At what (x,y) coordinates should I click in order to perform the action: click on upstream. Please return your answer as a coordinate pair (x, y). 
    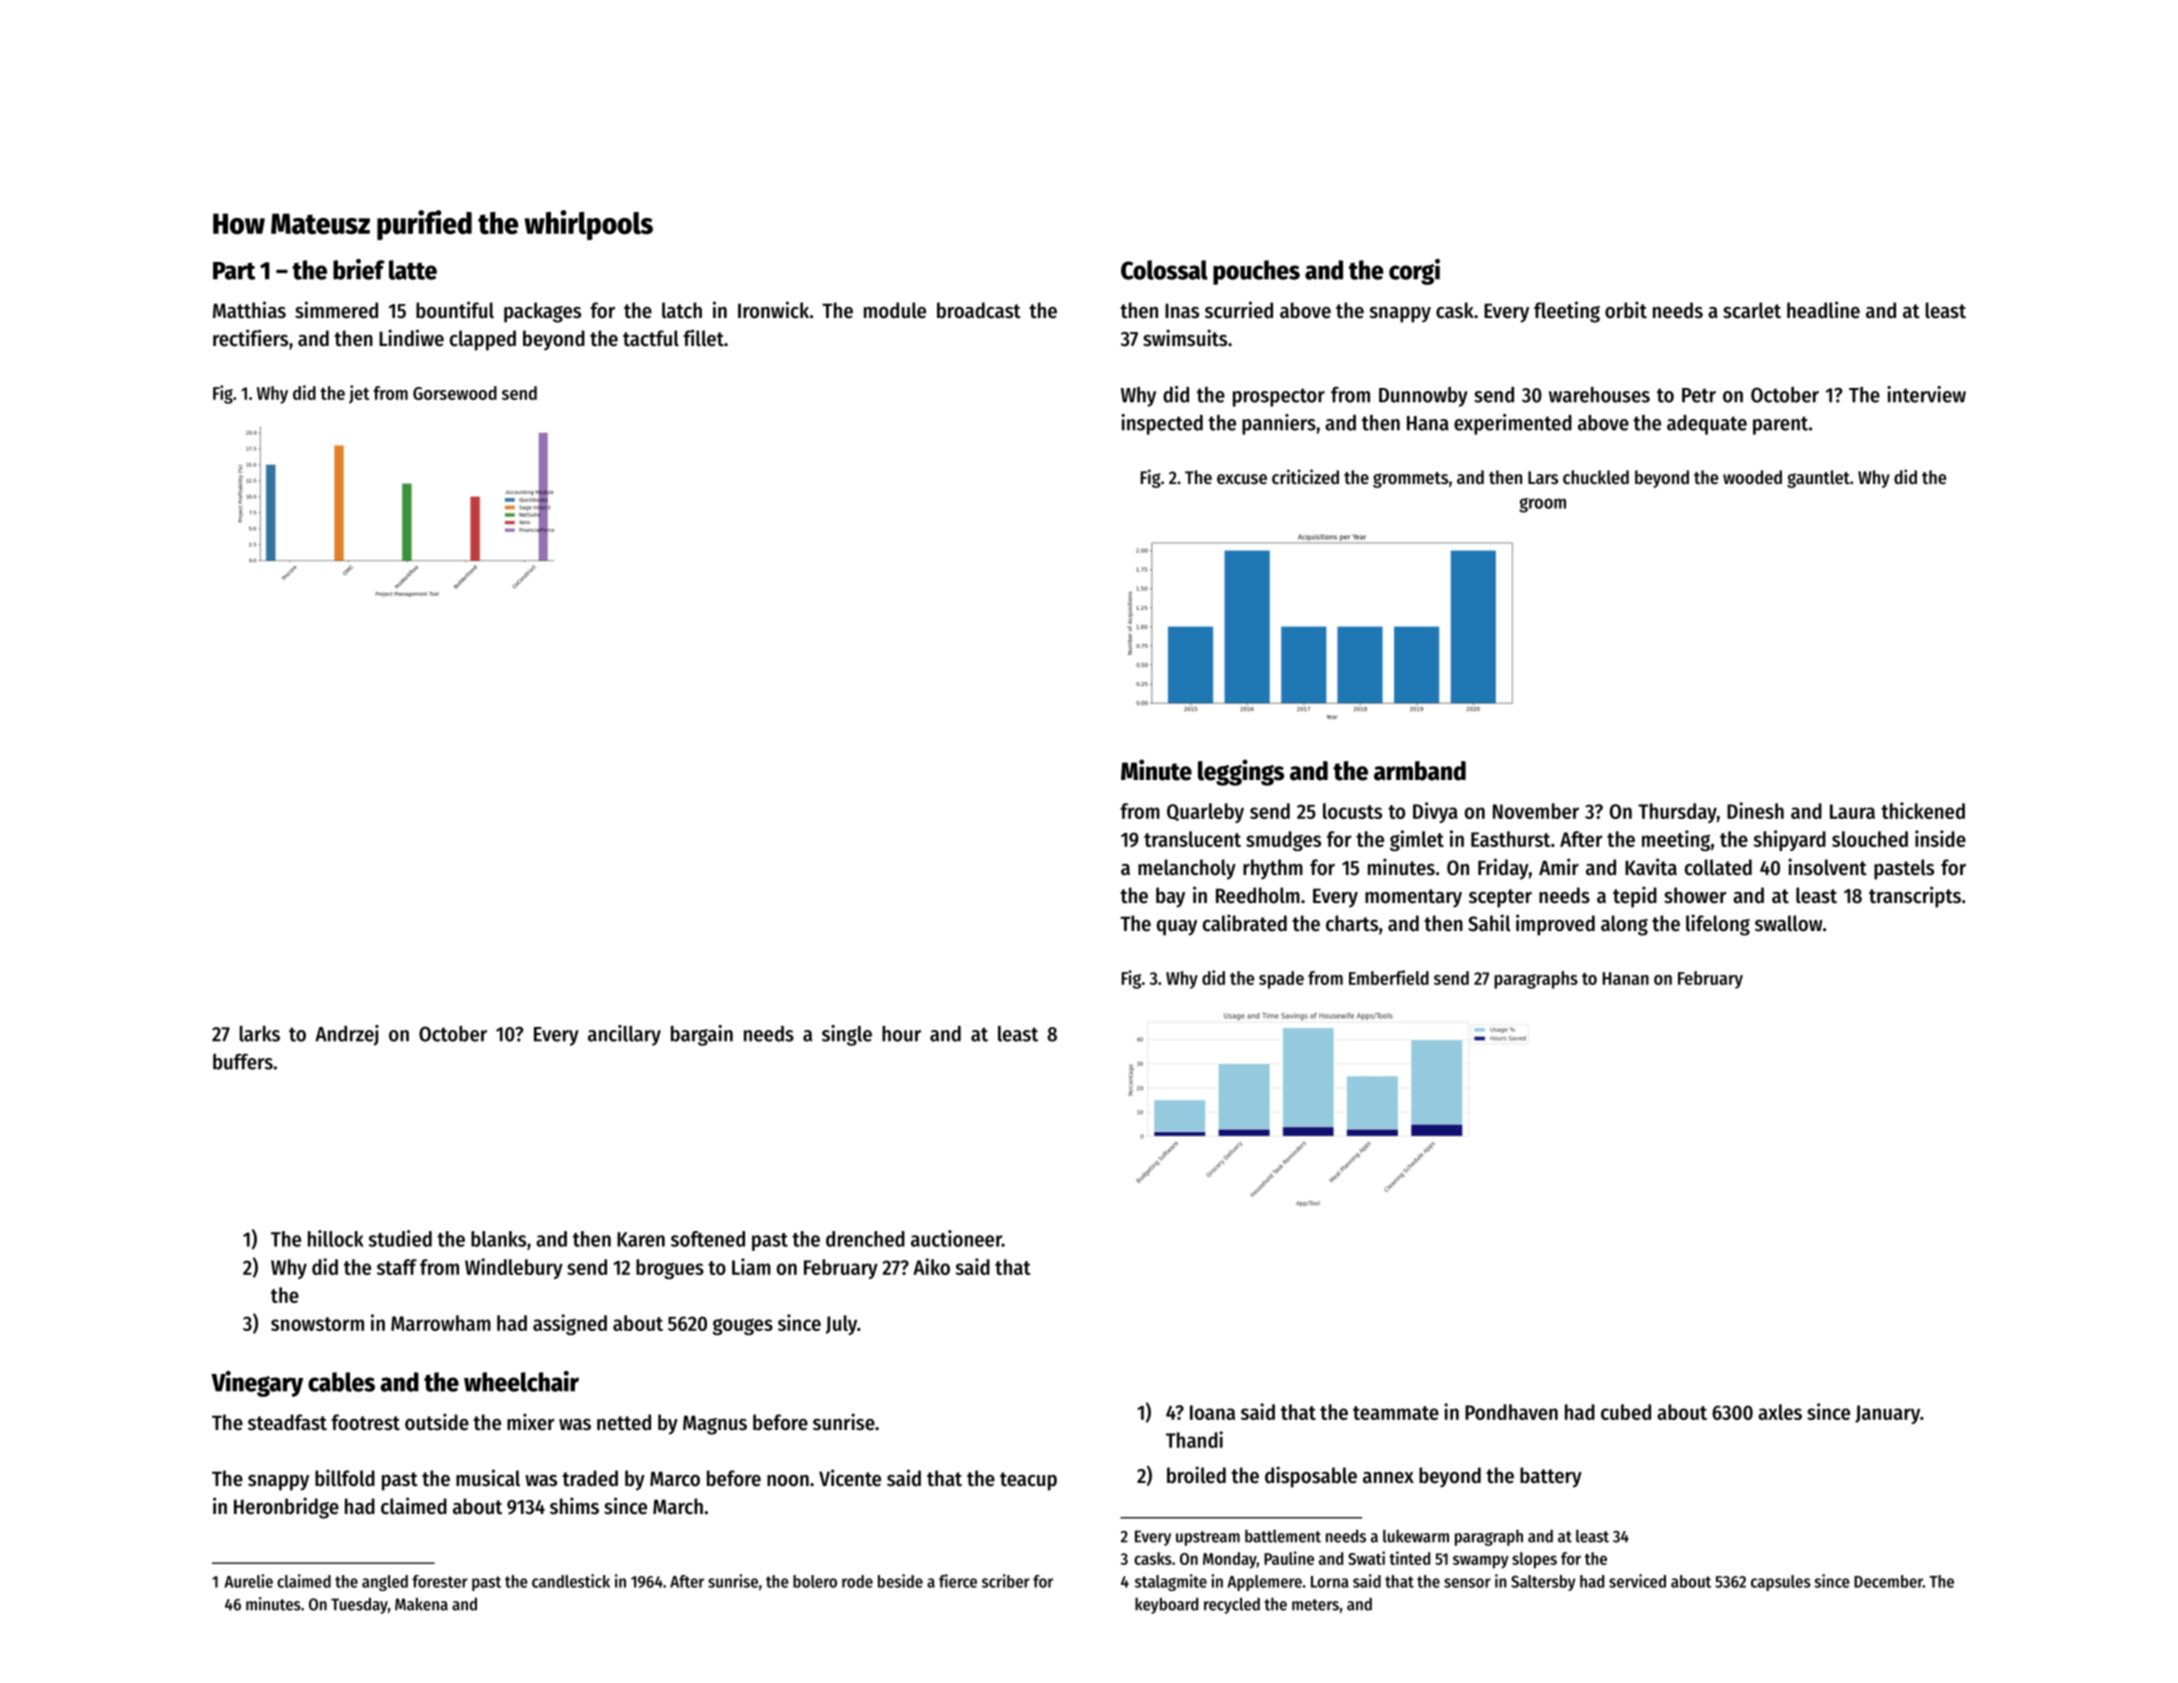
    Looking at the image, I should click on (1208, 1538).
